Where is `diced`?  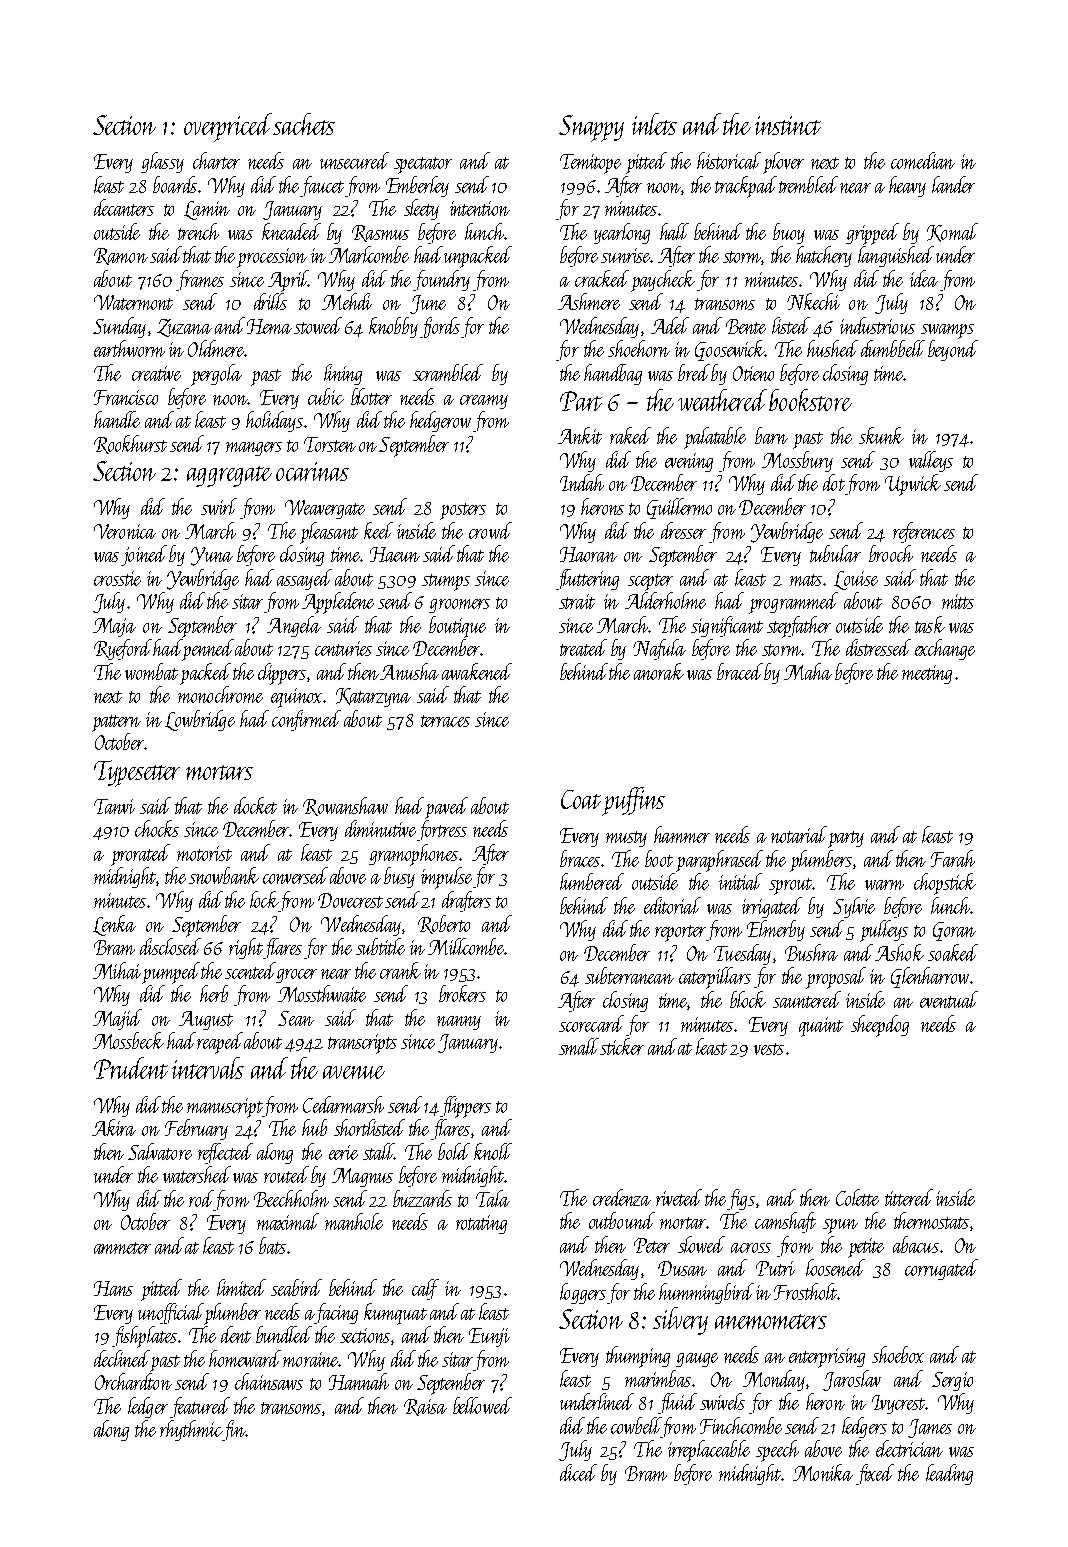
diced is located at coordinates (578, 1472).
